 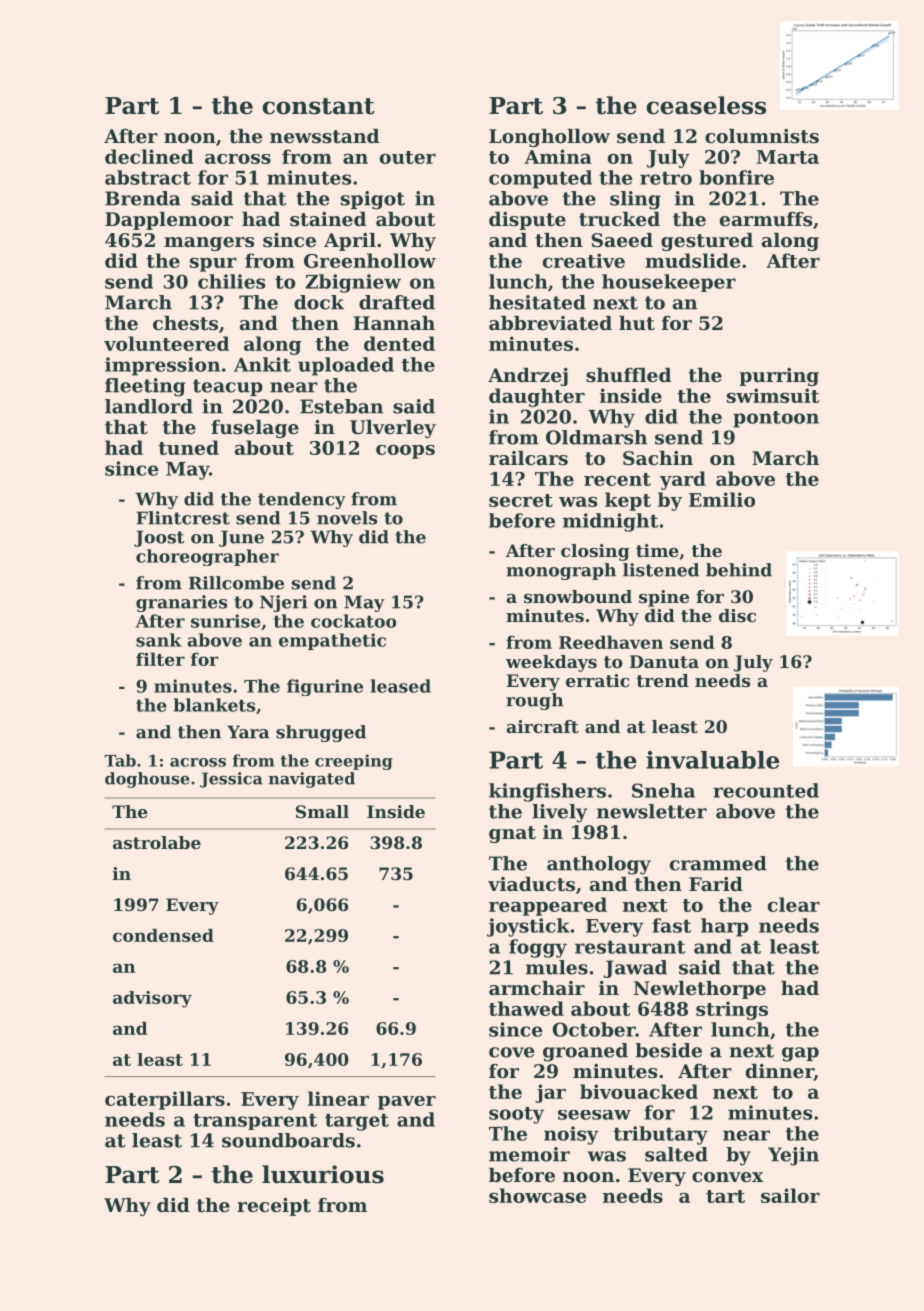 I want to click on Ankit, so click(x=262, y=364).
